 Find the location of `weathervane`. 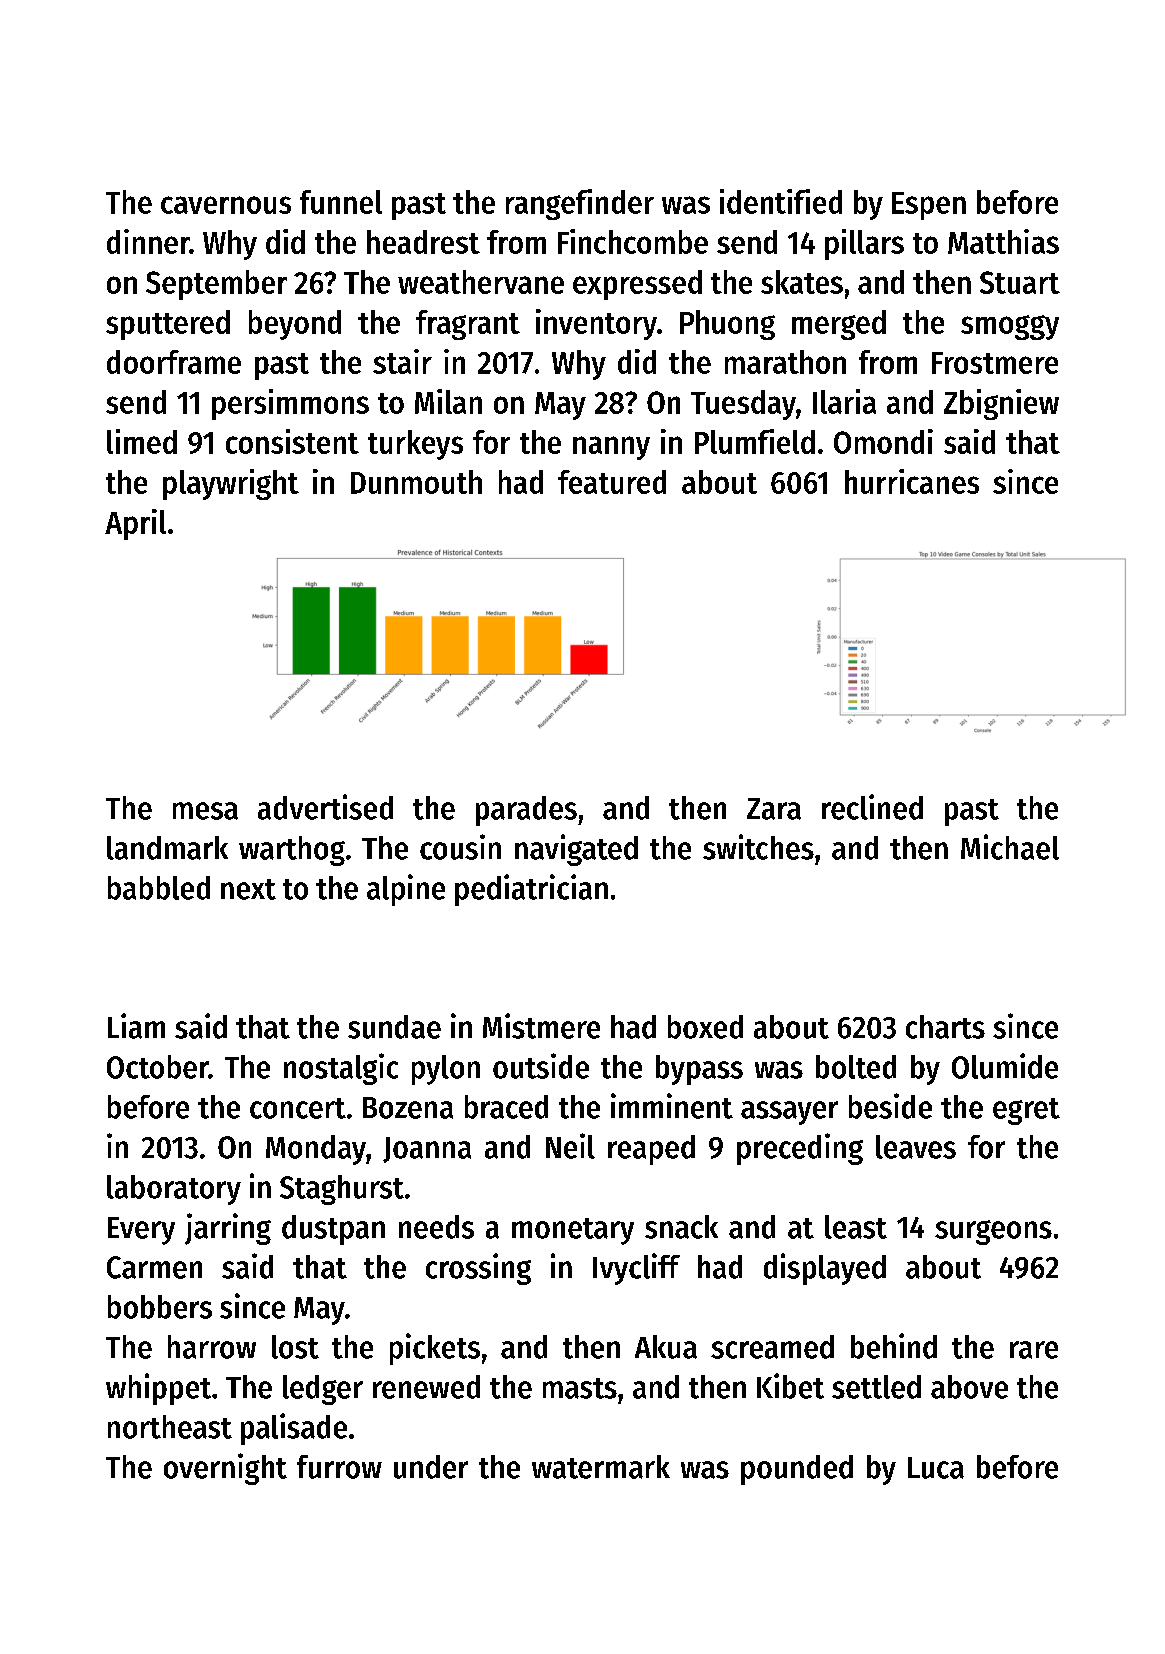

weathervane is located at coordinates (481, 282).
